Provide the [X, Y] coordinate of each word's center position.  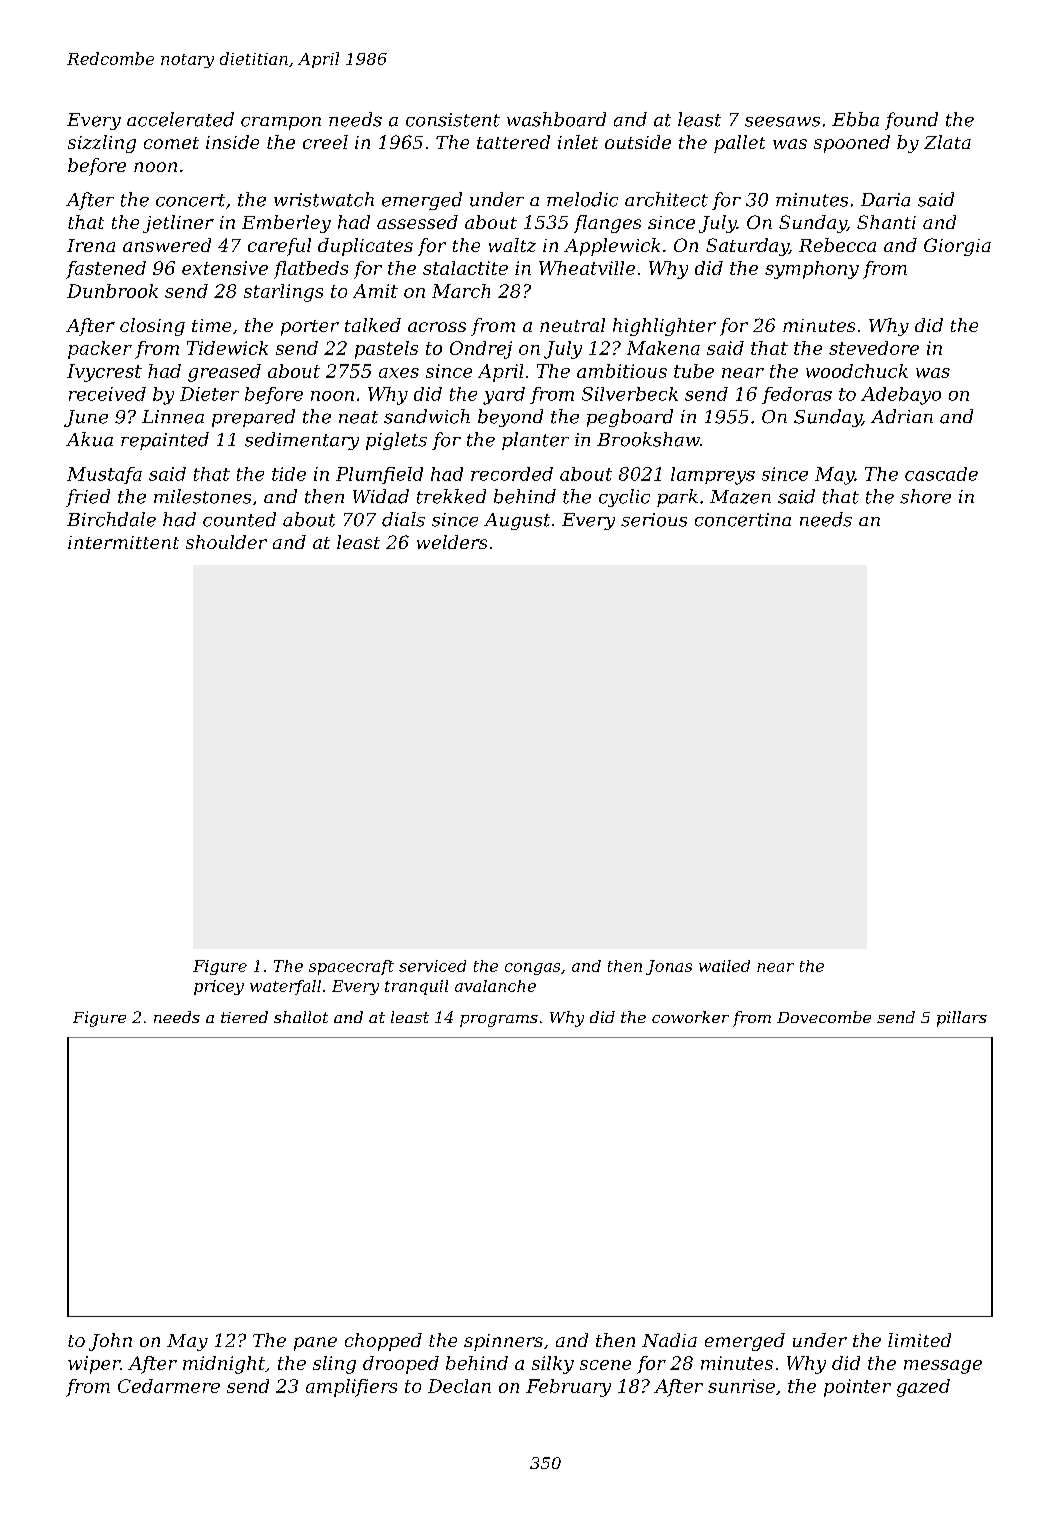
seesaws [782, 121]
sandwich [427, 416]
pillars [962, 1019]
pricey [219, 987]
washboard [556, 119]
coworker [690, 1017]
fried [88, 498]
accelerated [180, 119]
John [110, 1342]
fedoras [797, 395]
